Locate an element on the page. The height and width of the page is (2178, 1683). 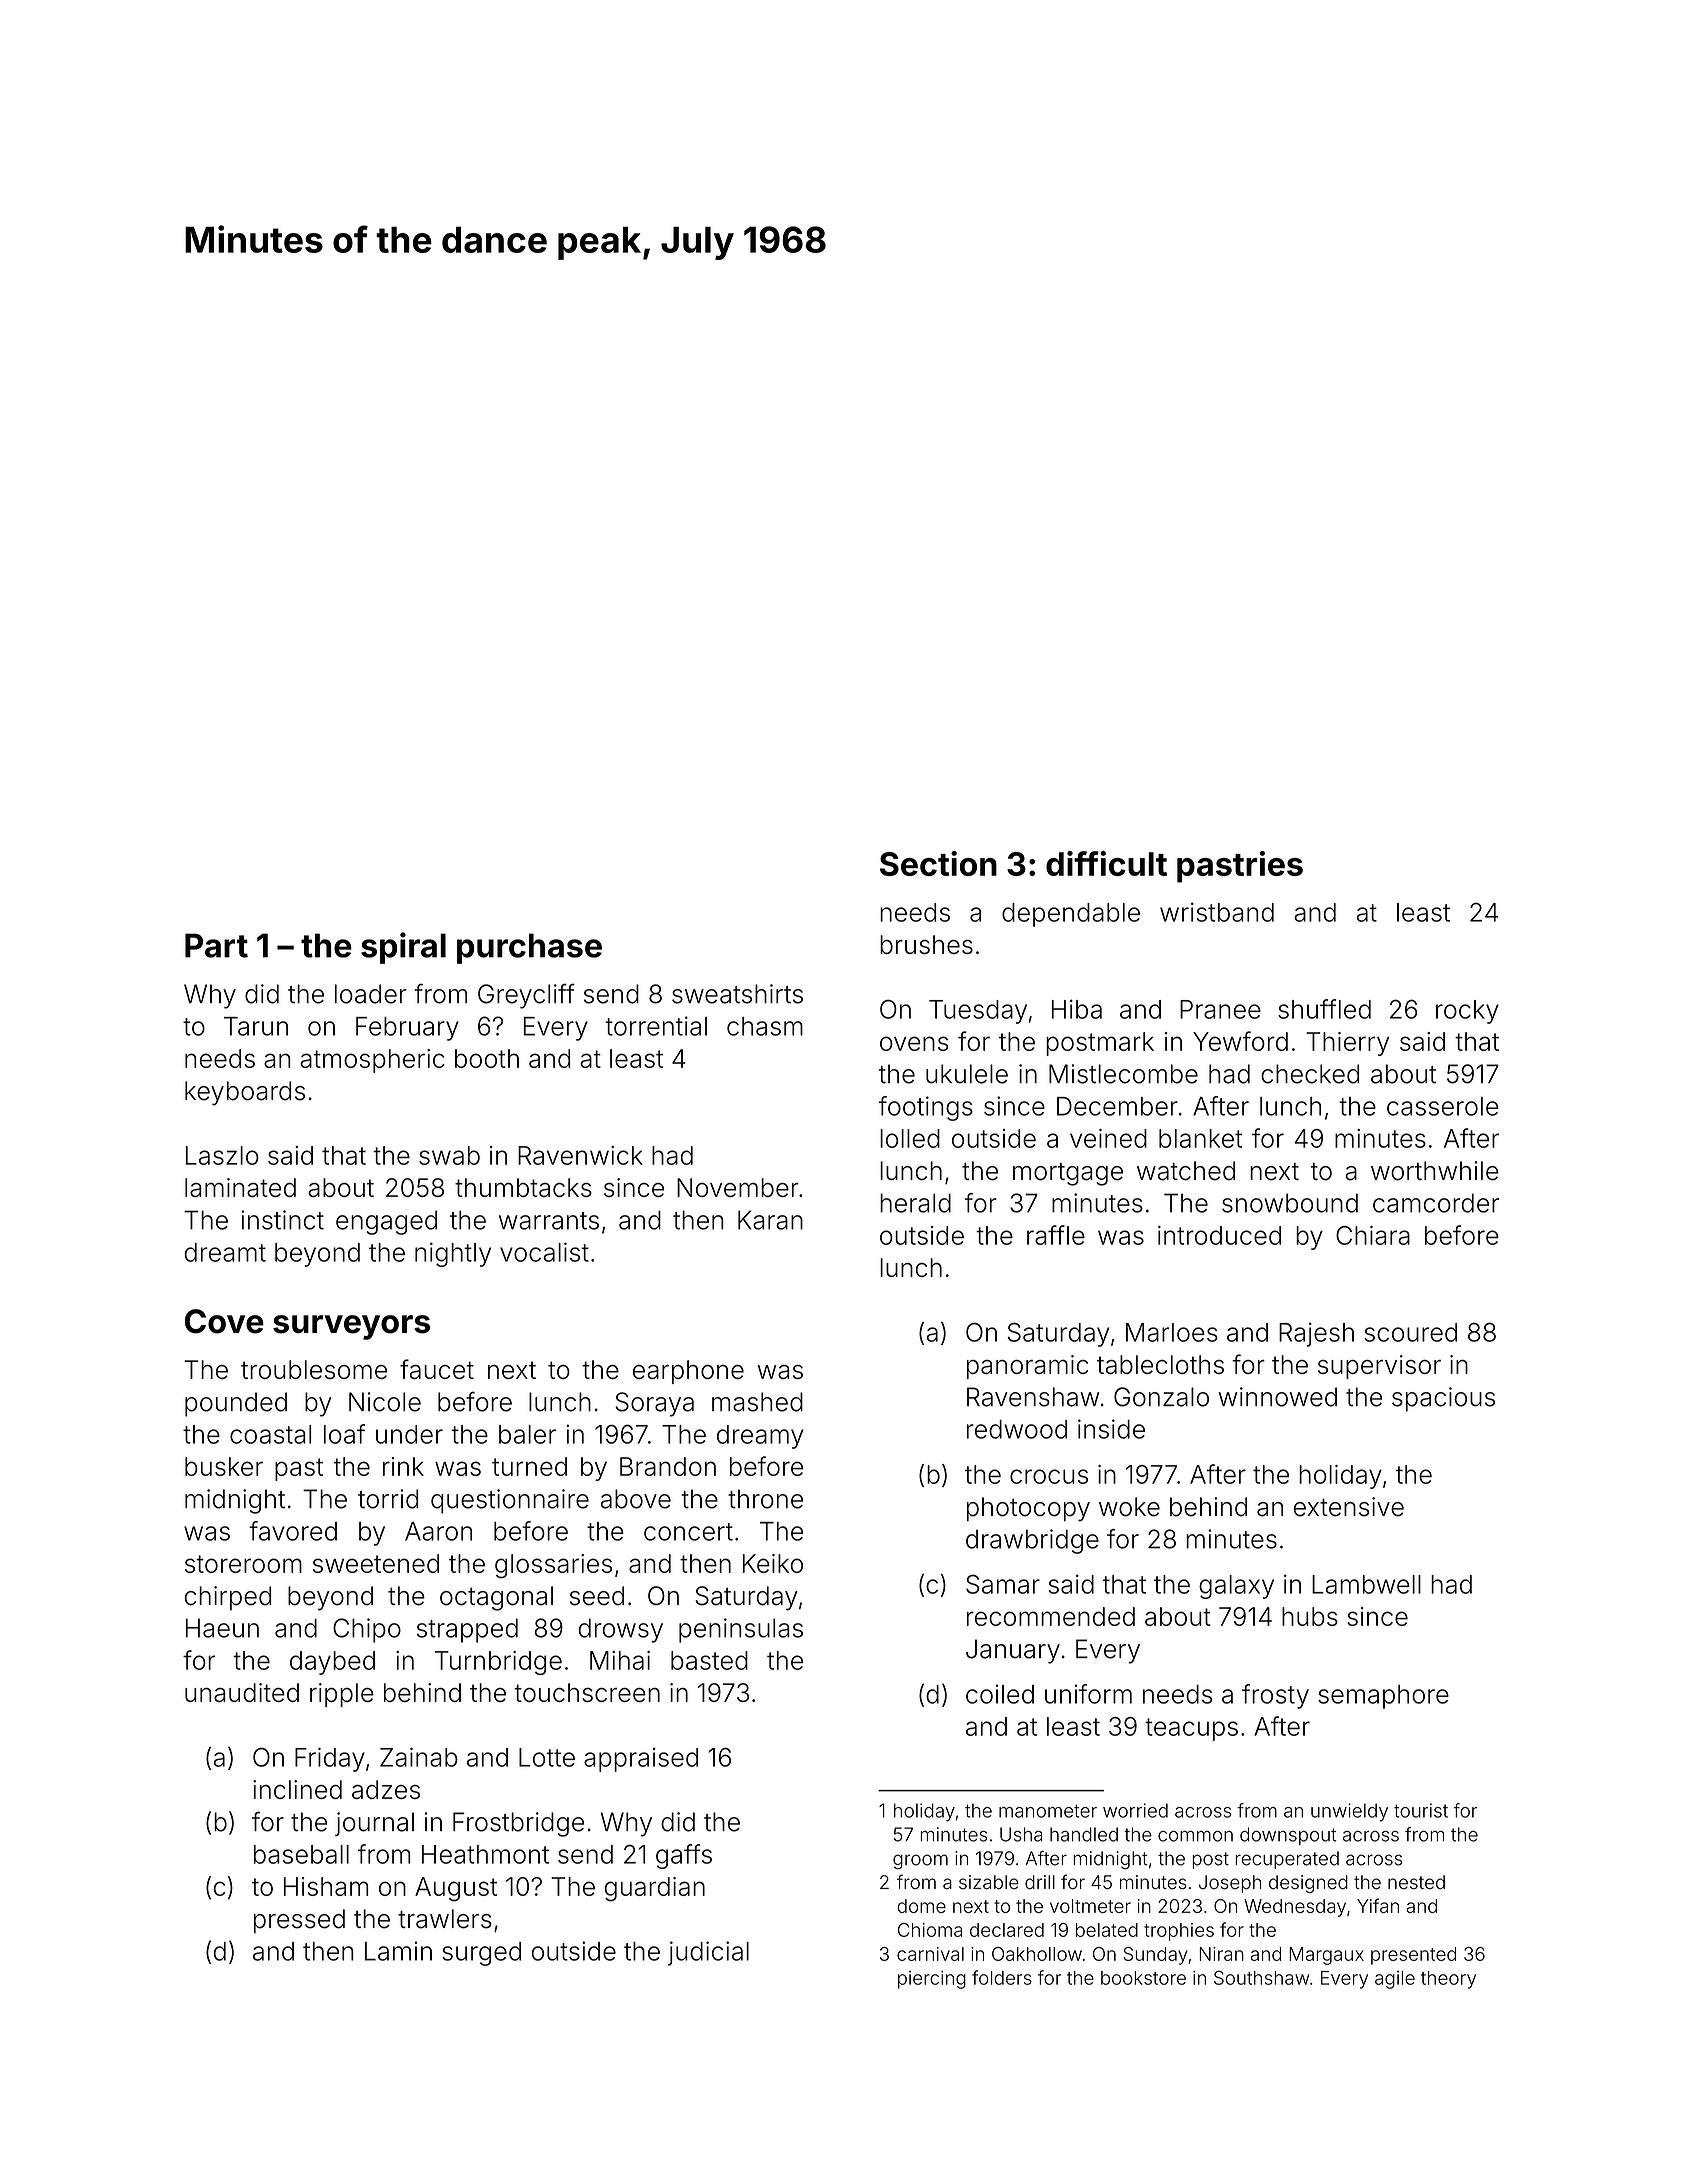
shuffled is located at coordinates (1324, 1009).
